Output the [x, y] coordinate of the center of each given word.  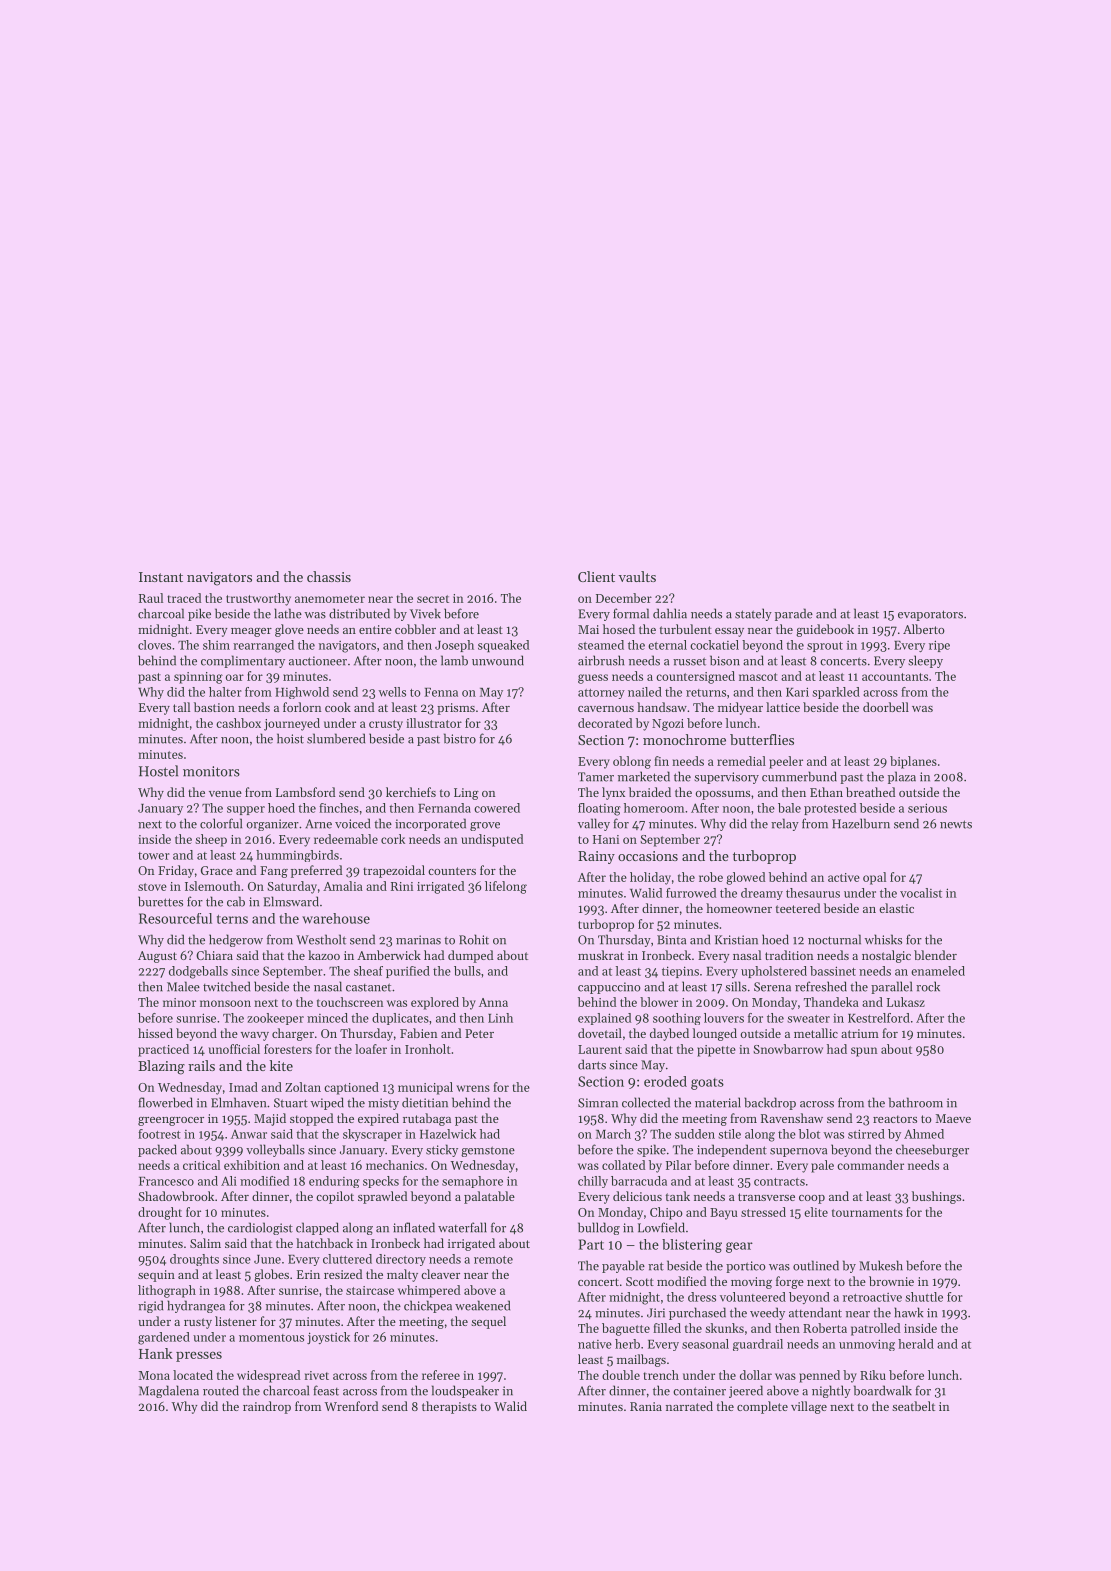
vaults [637, 576]
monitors [211, 771]
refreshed [821, 986]
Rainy [596, 857]
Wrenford [351, 1406]
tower [154, 856]
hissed [155, 1033]
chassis [329, 576]
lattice [783, 707]
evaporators [930, 615]
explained [604, 1019]
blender [935, 955]
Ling [466, 794]
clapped [317, 1228]
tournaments [867, 1213]
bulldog [599, 1228]
